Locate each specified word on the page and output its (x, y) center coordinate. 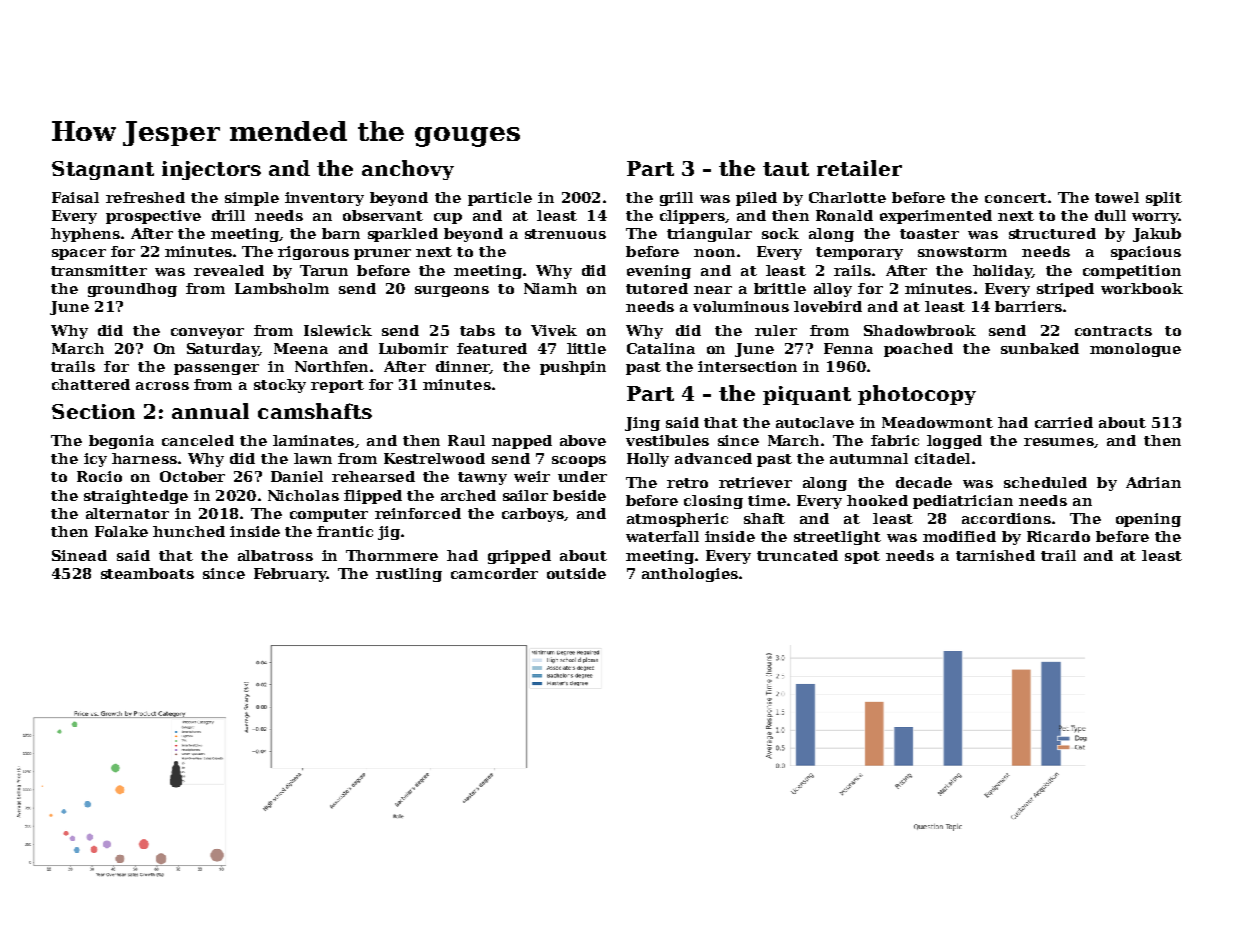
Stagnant (103, 170)
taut (786, 169)
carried (1064, 422)
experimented (936, 217)
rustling (409, 575)
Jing (642, 424)
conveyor (207, 333)
